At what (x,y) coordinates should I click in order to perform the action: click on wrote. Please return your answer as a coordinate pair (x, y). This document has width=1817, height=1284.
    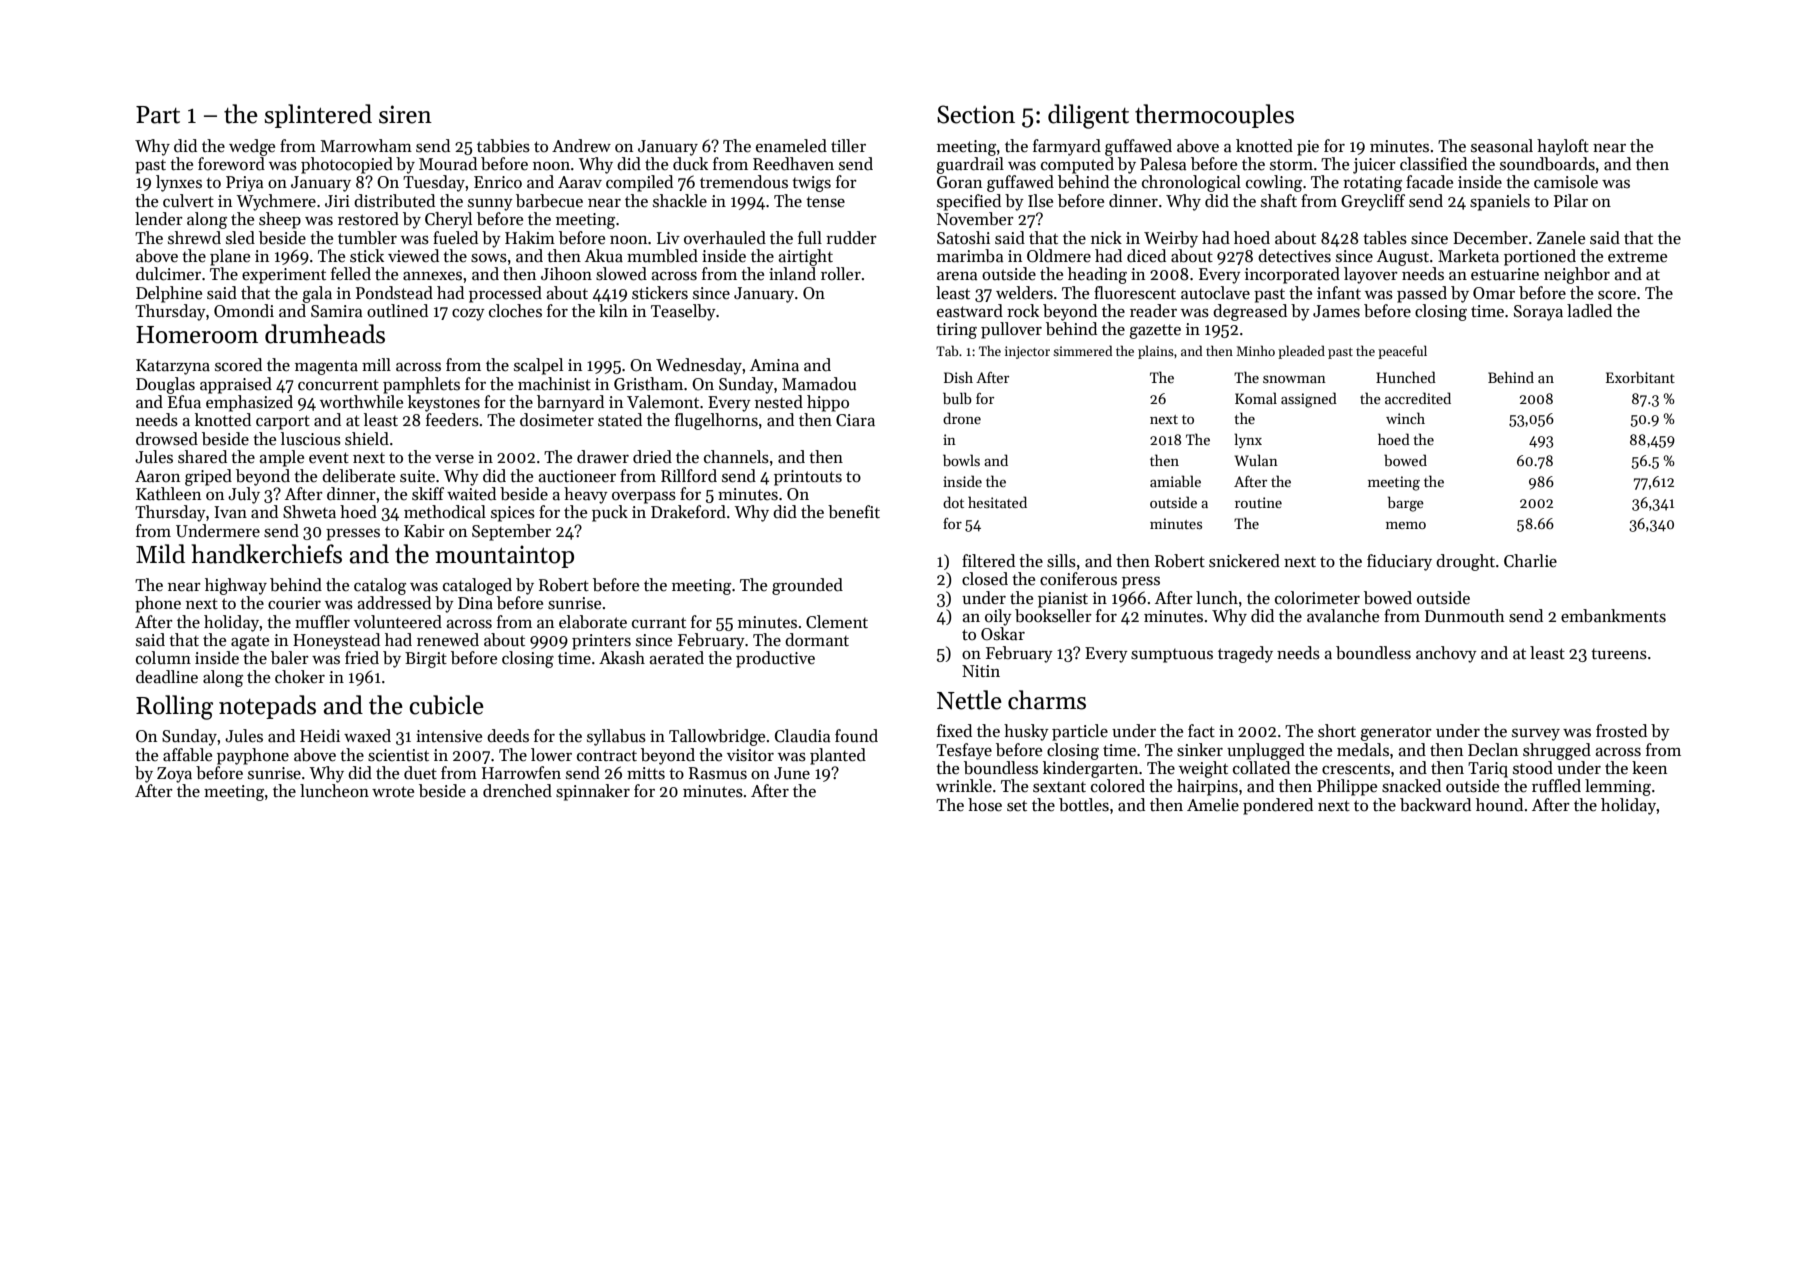
    Looking at the image, I should click on (393, 792).
